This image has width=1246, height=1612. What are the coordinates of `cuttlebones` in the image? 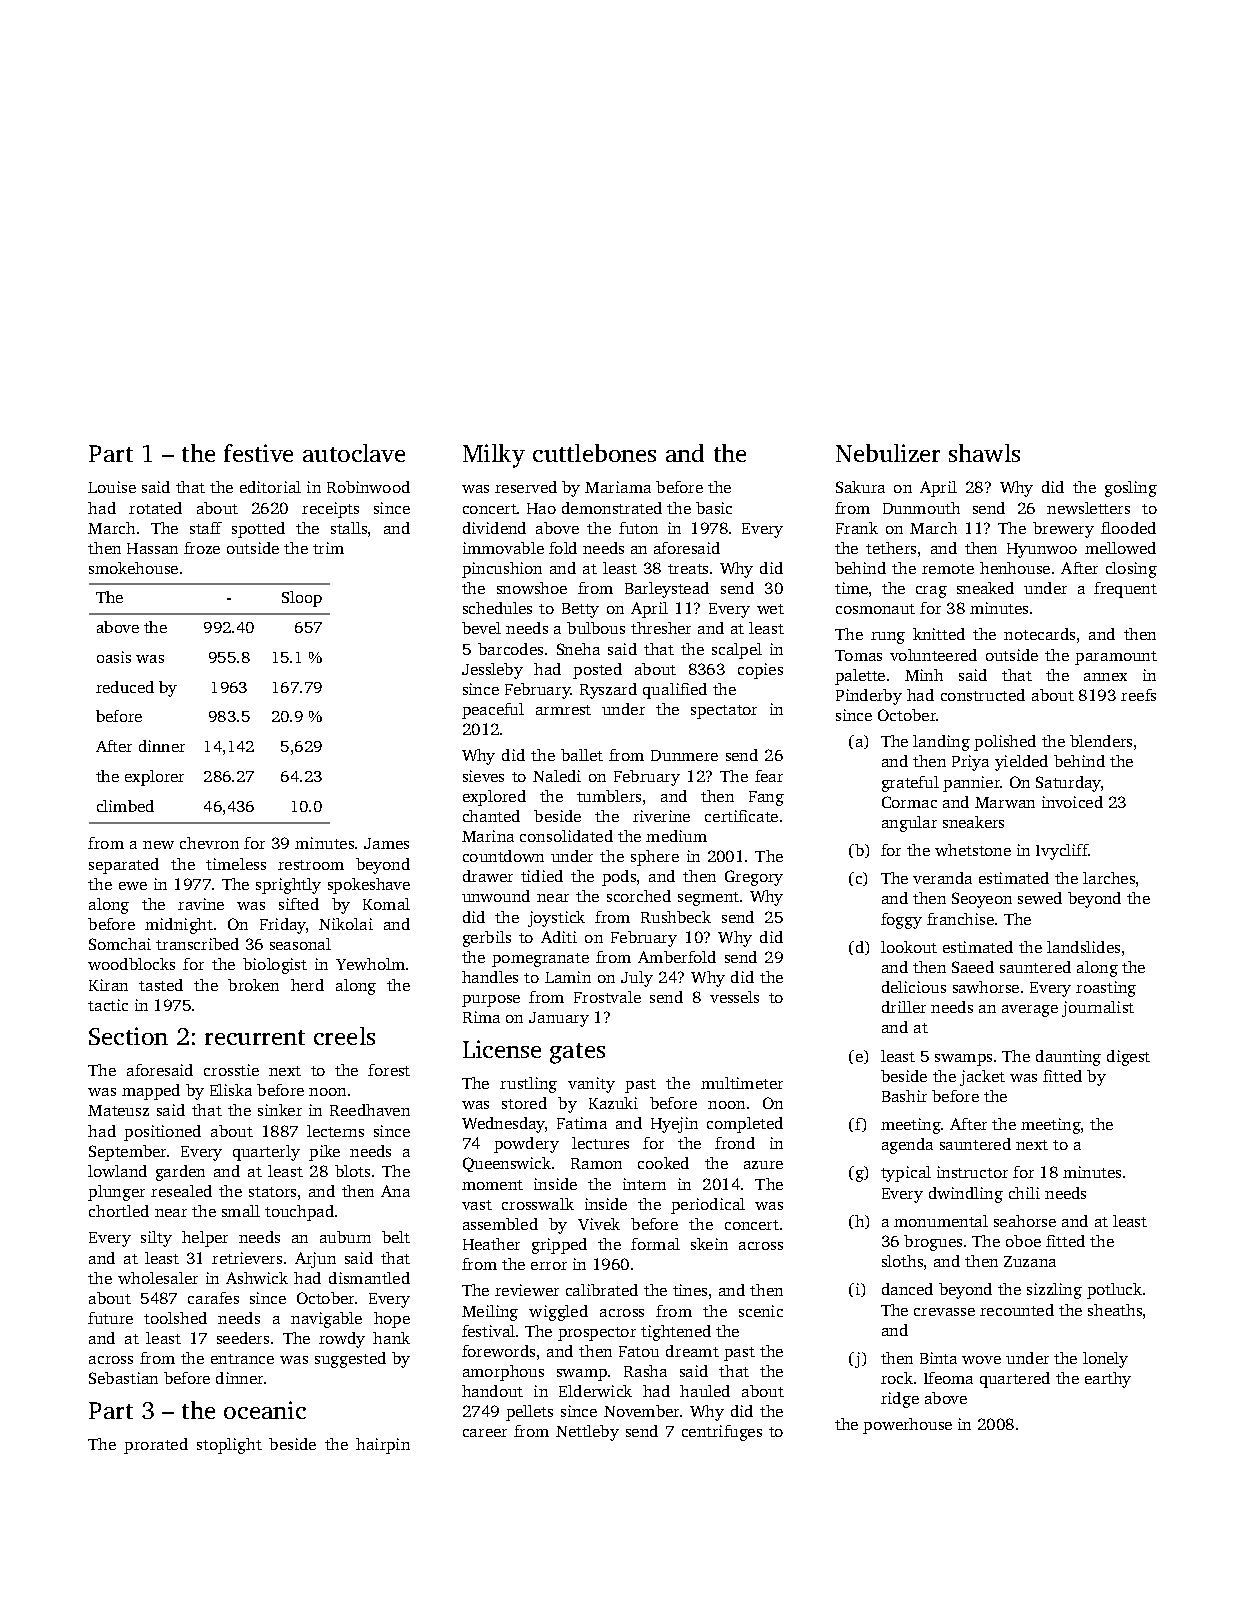 It's located at (594, 453).
